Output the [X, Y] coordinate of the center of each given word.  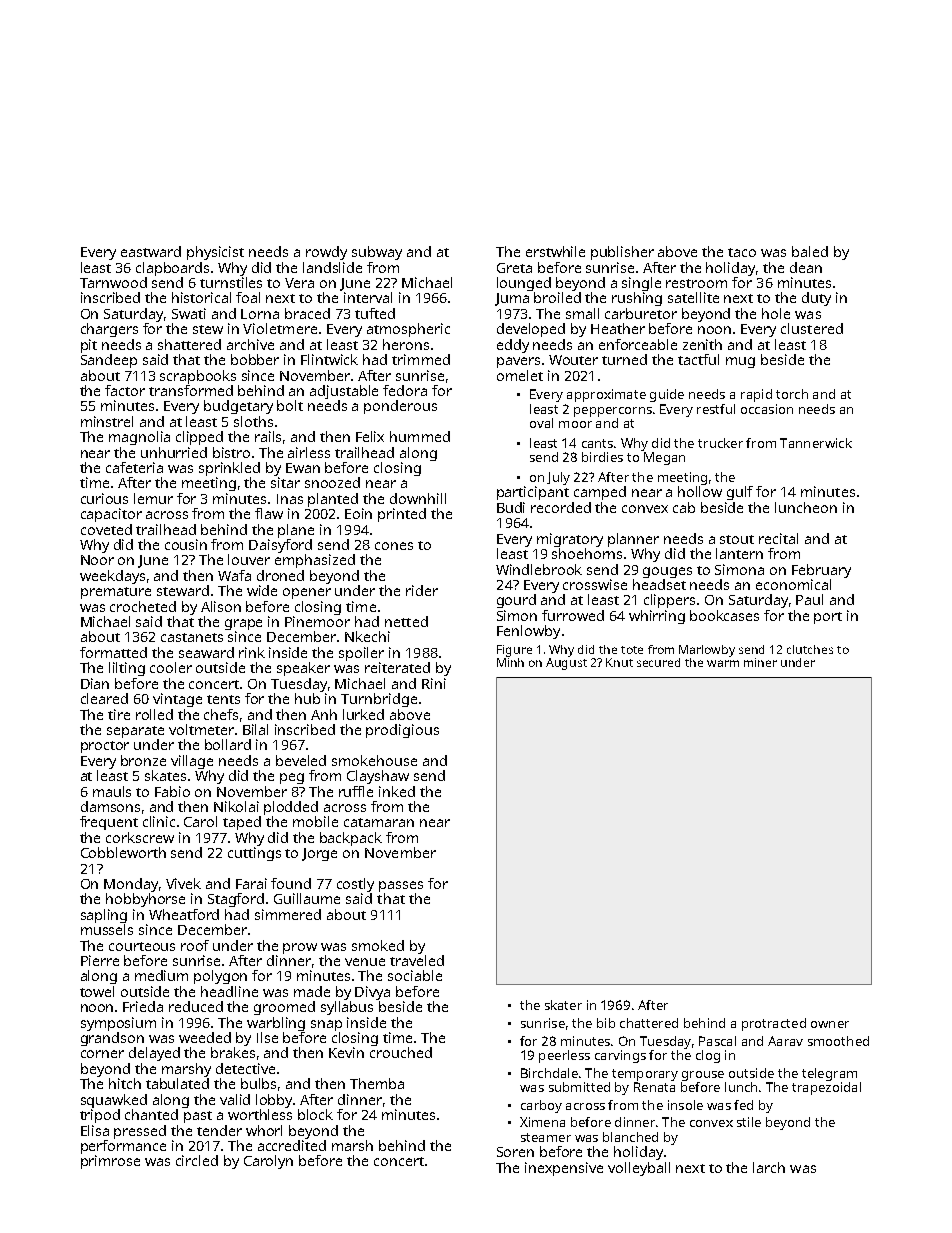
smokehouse [374, 760]
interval [368, 297]
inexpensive [564, 1169]
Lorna [260, 314]
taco [742, 252]
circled [197, 1160]
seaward [206, 652]
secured [658, 662]
